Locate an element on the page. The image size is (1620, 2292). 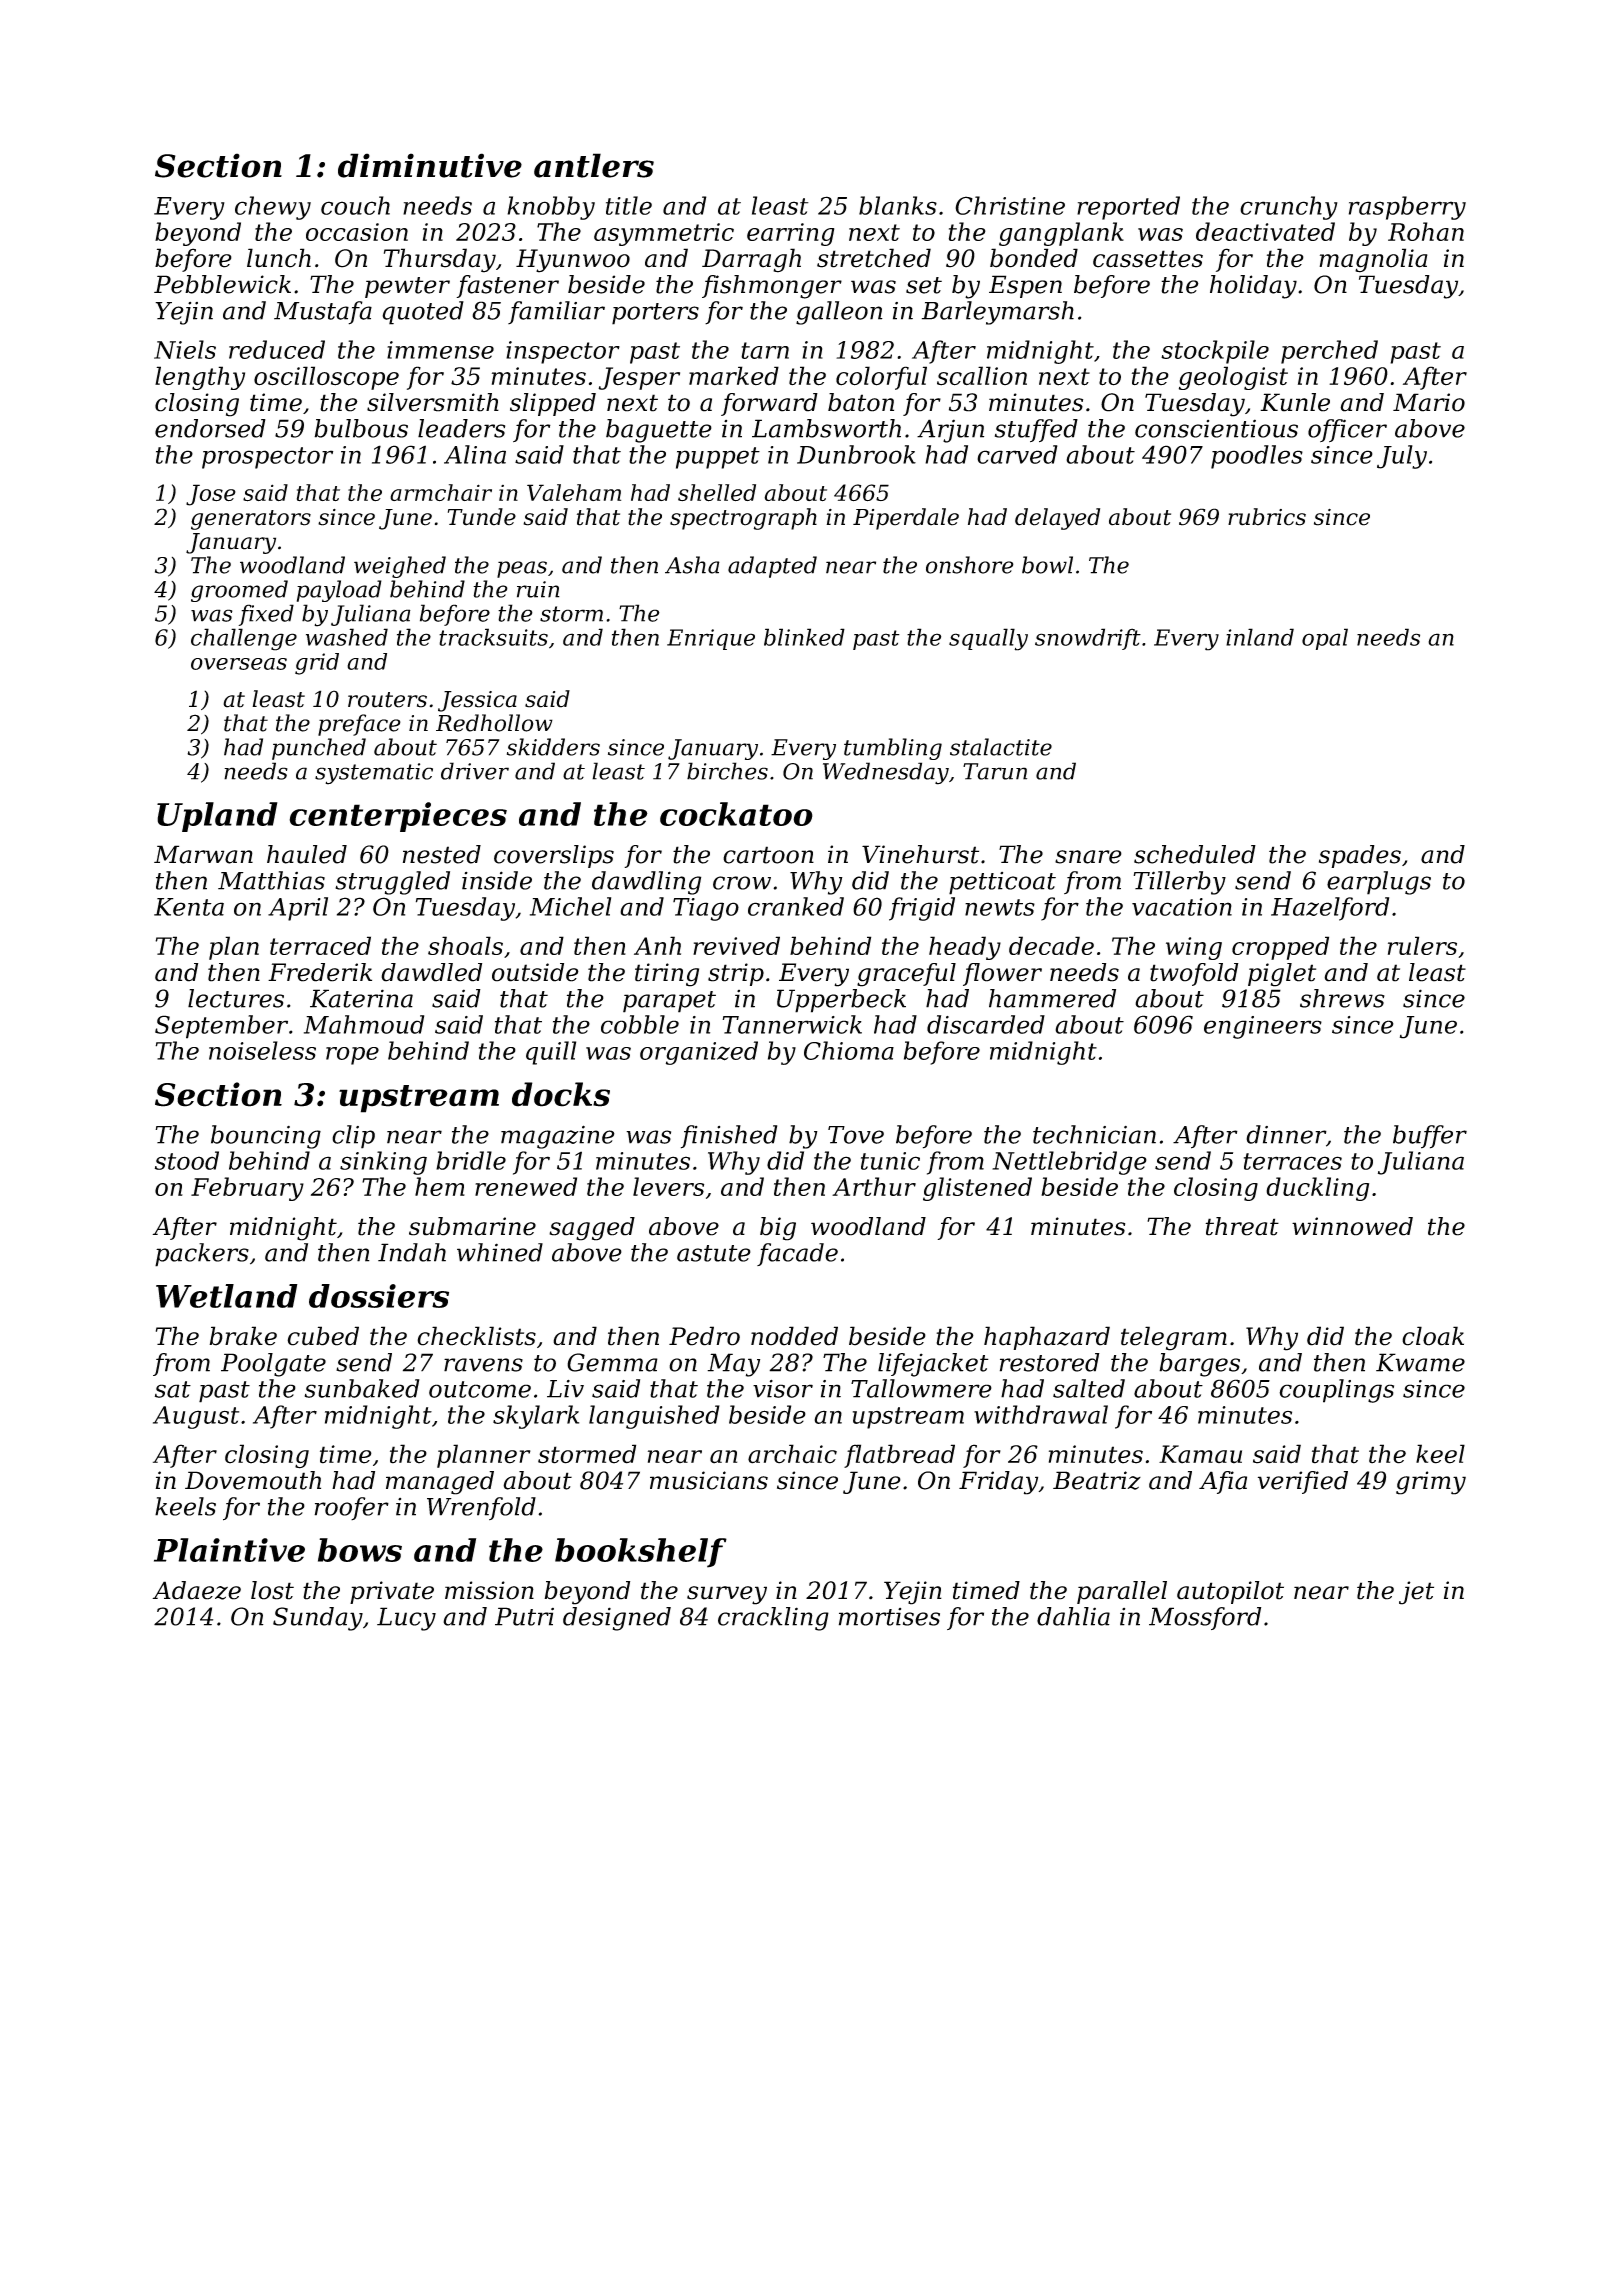
buffer is located at coordinates (1430, 1137).
